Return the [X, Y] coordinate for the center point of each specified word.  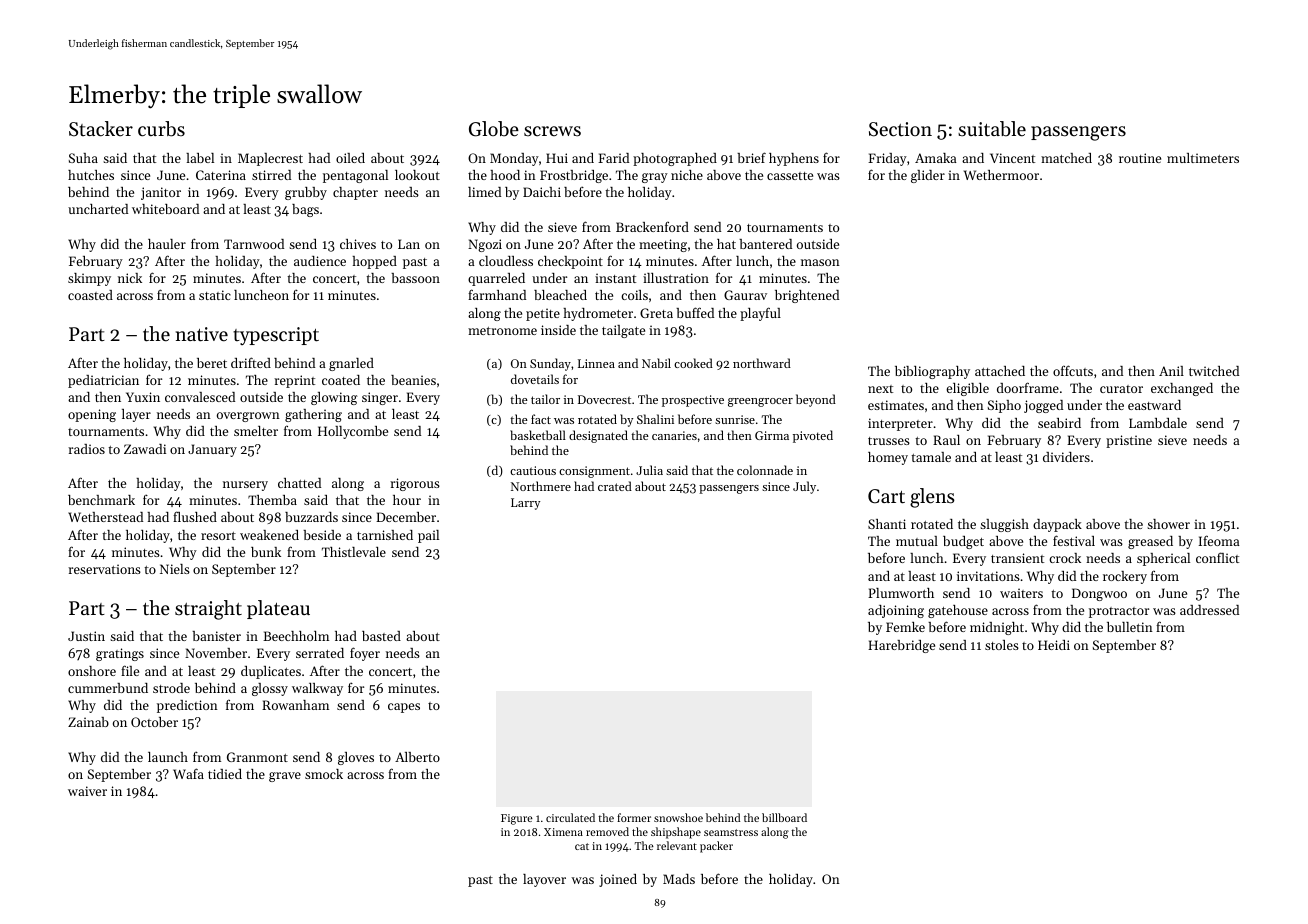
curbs [161, 129]
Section [900, 129]
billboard [784, 817]
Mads [679, 879]
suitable [992, 129]
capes [404, 708]
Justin [86, 636]
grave [285, 777]
